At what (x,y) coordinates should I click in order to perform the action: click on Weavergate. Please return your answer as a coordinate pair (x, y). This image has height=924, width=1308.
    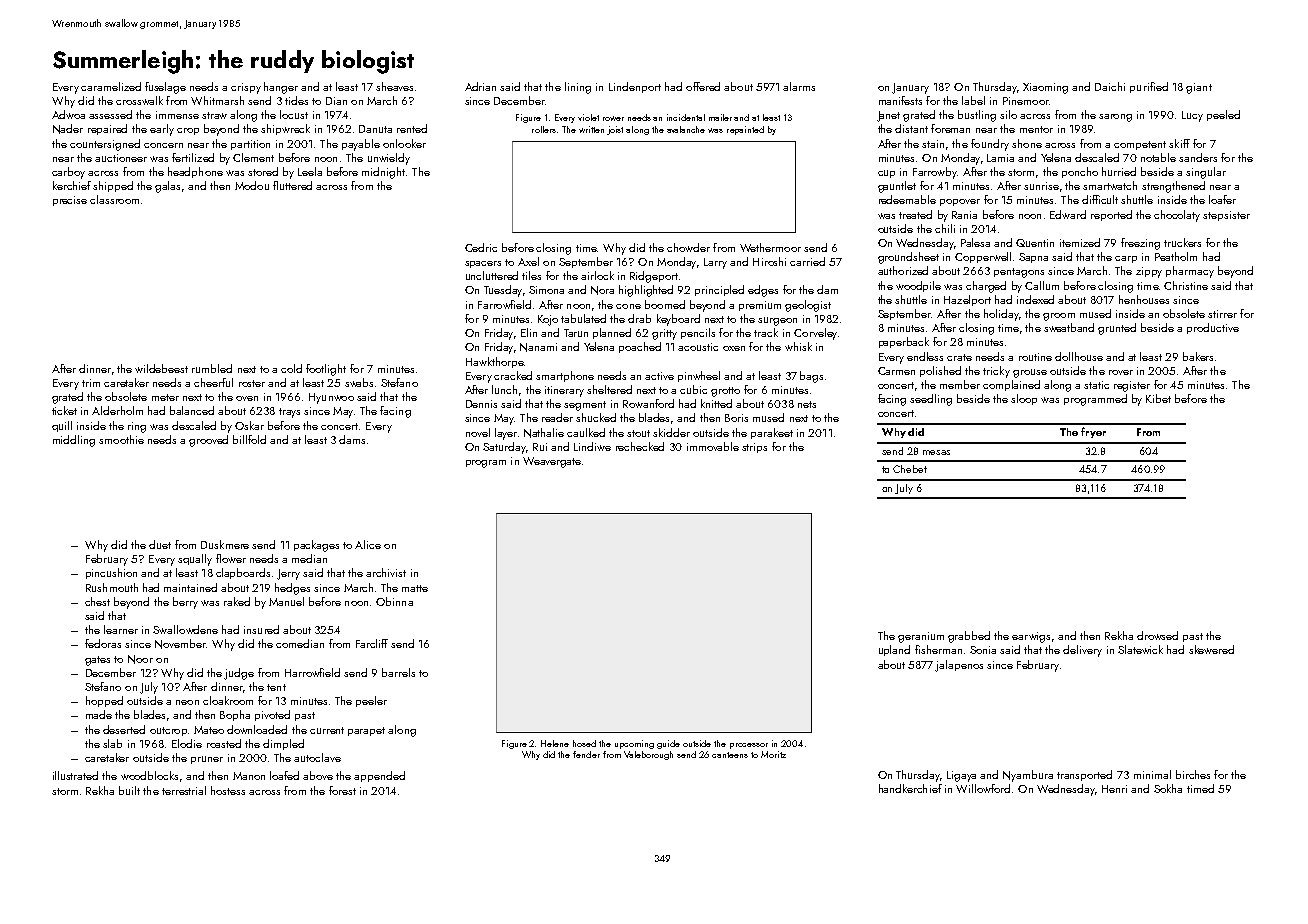
    Looking at the image, I should click on (552, 462).
